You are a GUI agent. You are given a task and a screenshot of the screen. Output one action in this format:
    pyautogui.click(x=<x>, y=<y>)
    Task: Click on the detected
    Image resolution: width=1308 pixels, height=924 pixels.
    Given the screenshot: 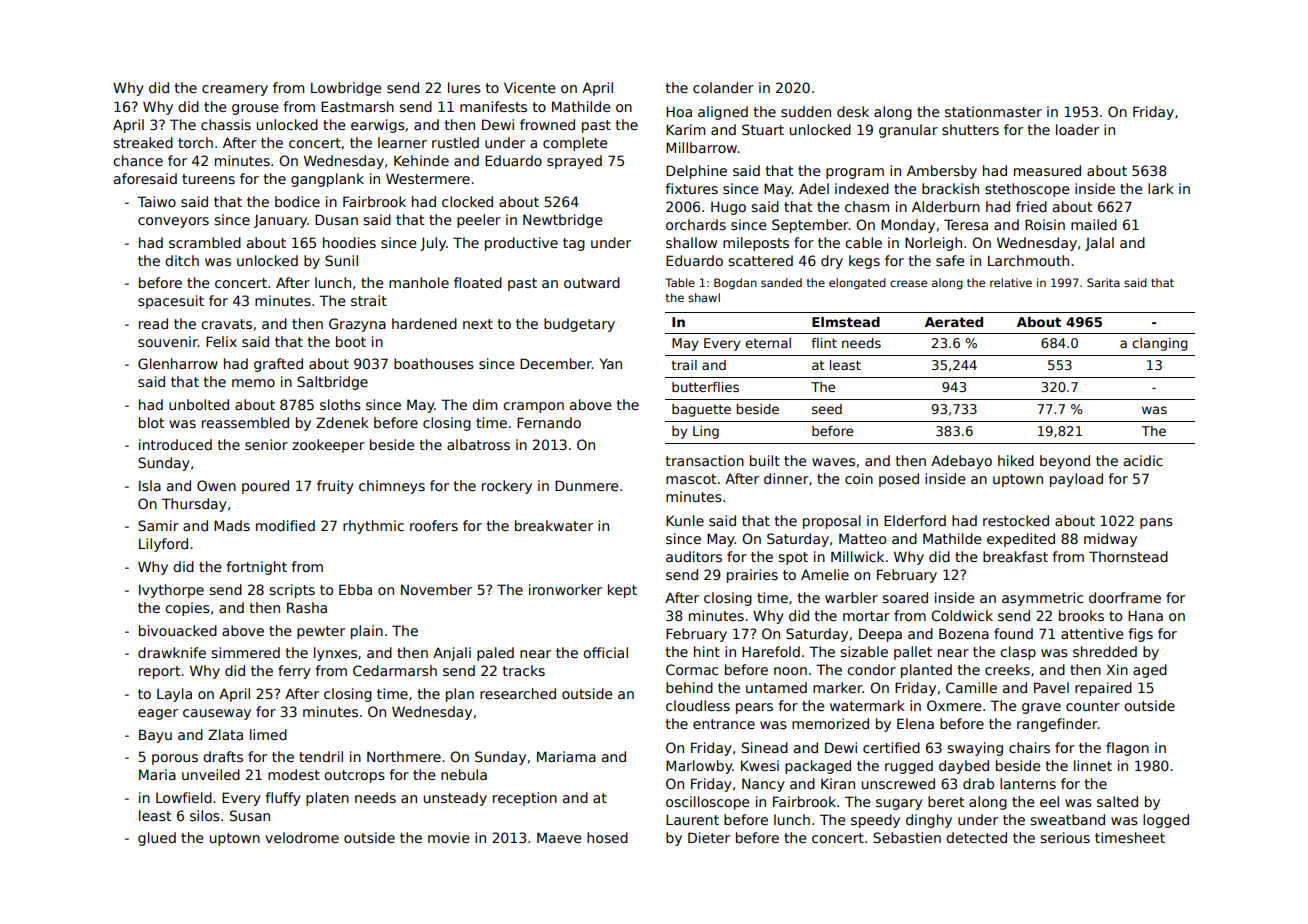 What is the action you would take?
    pyautogui.click(x=976, y=837)
